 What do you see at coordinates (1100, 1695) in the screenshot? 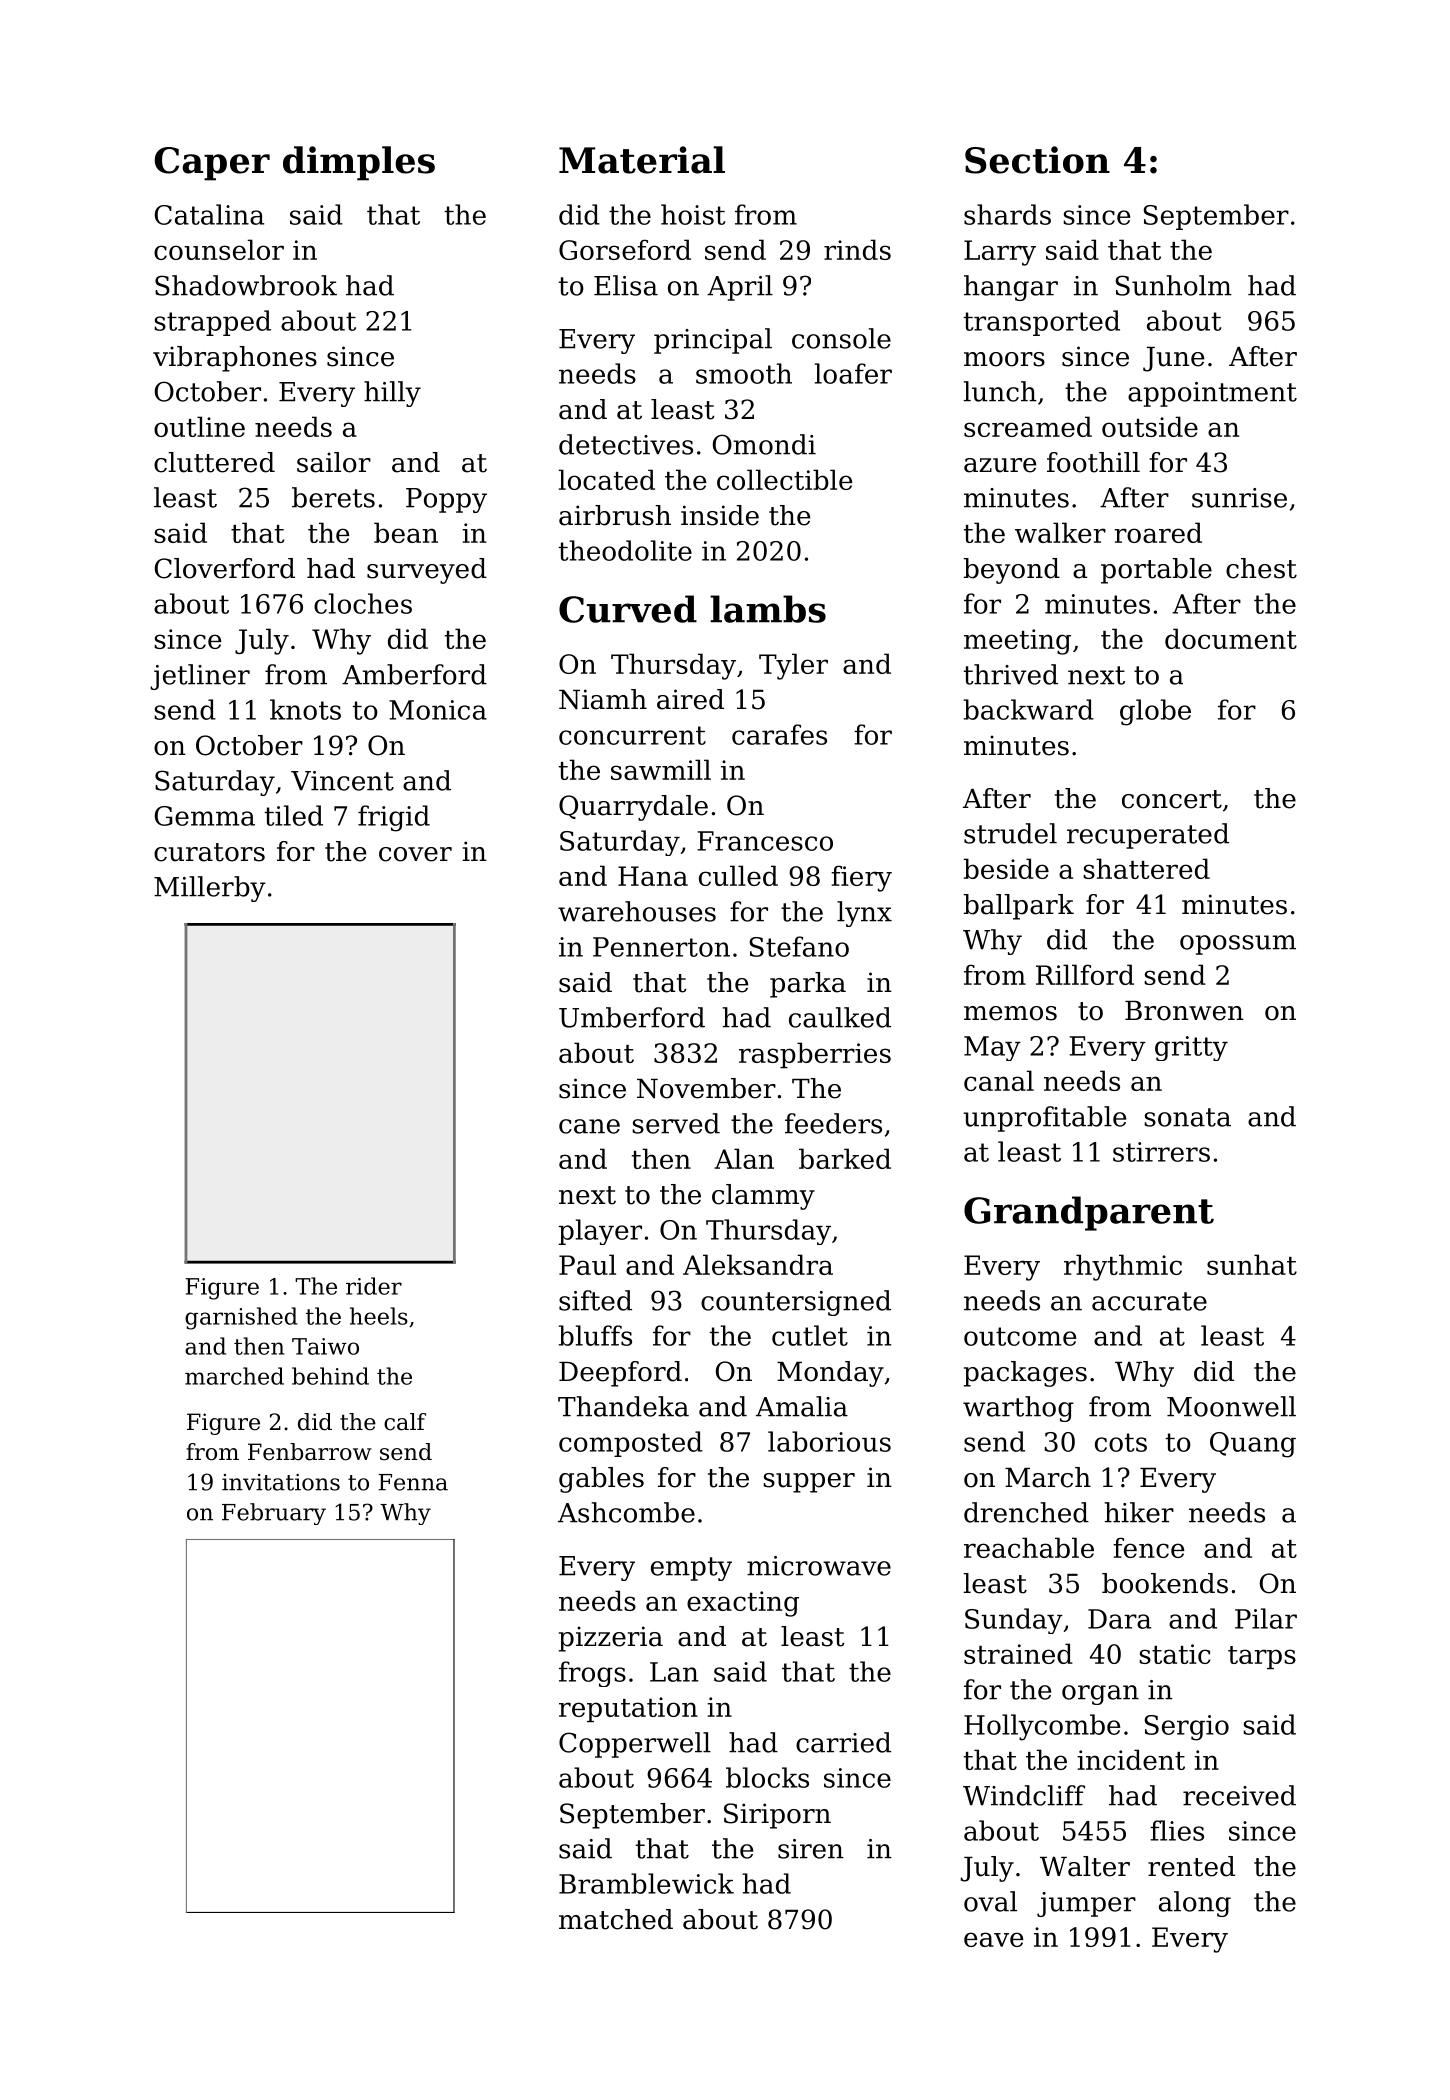
I see `organ` at bounding box center [1100, 1695].
